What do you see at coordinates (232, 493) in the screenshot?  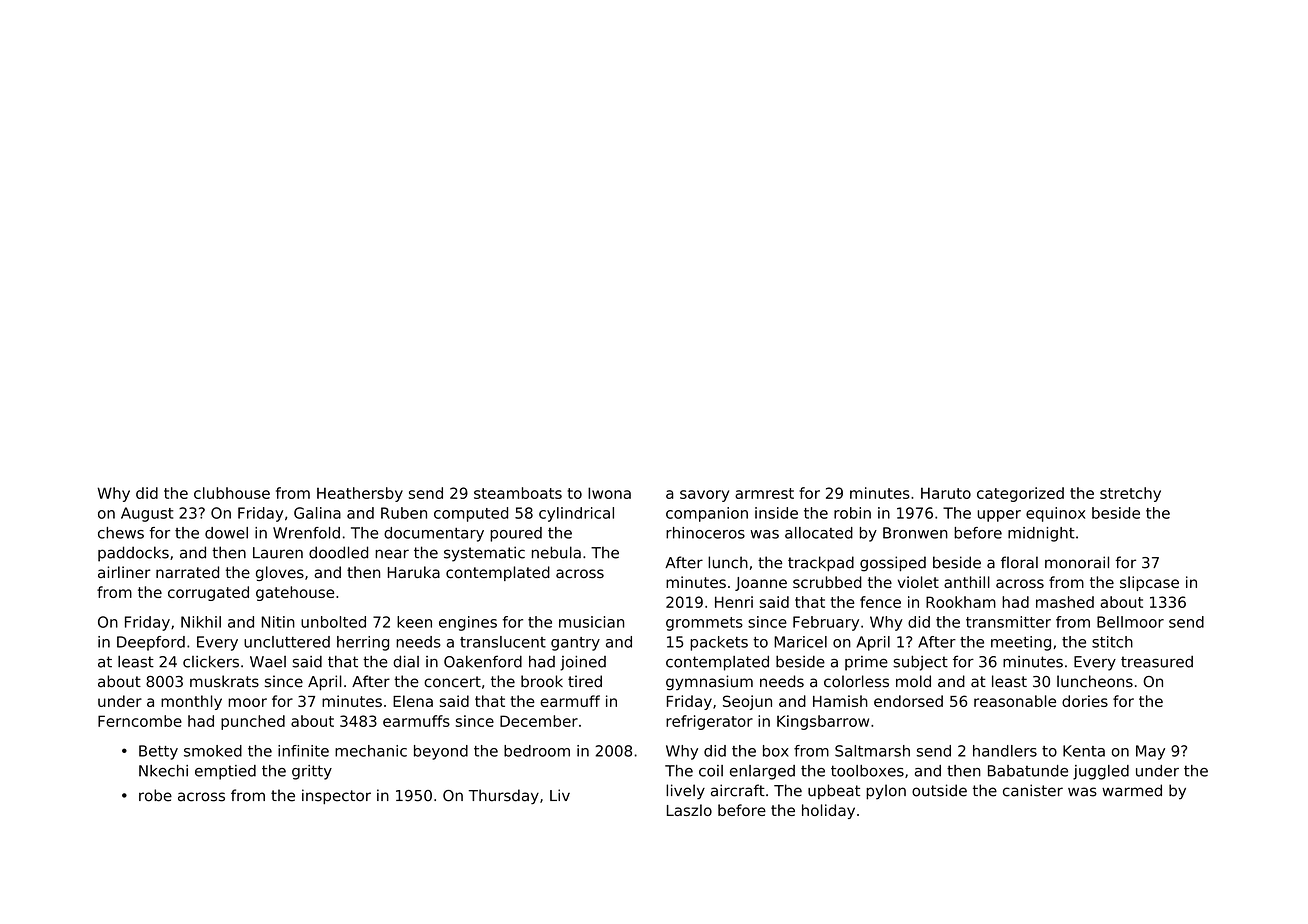 I see `clubhouse` at bounding box center [232, 493].
